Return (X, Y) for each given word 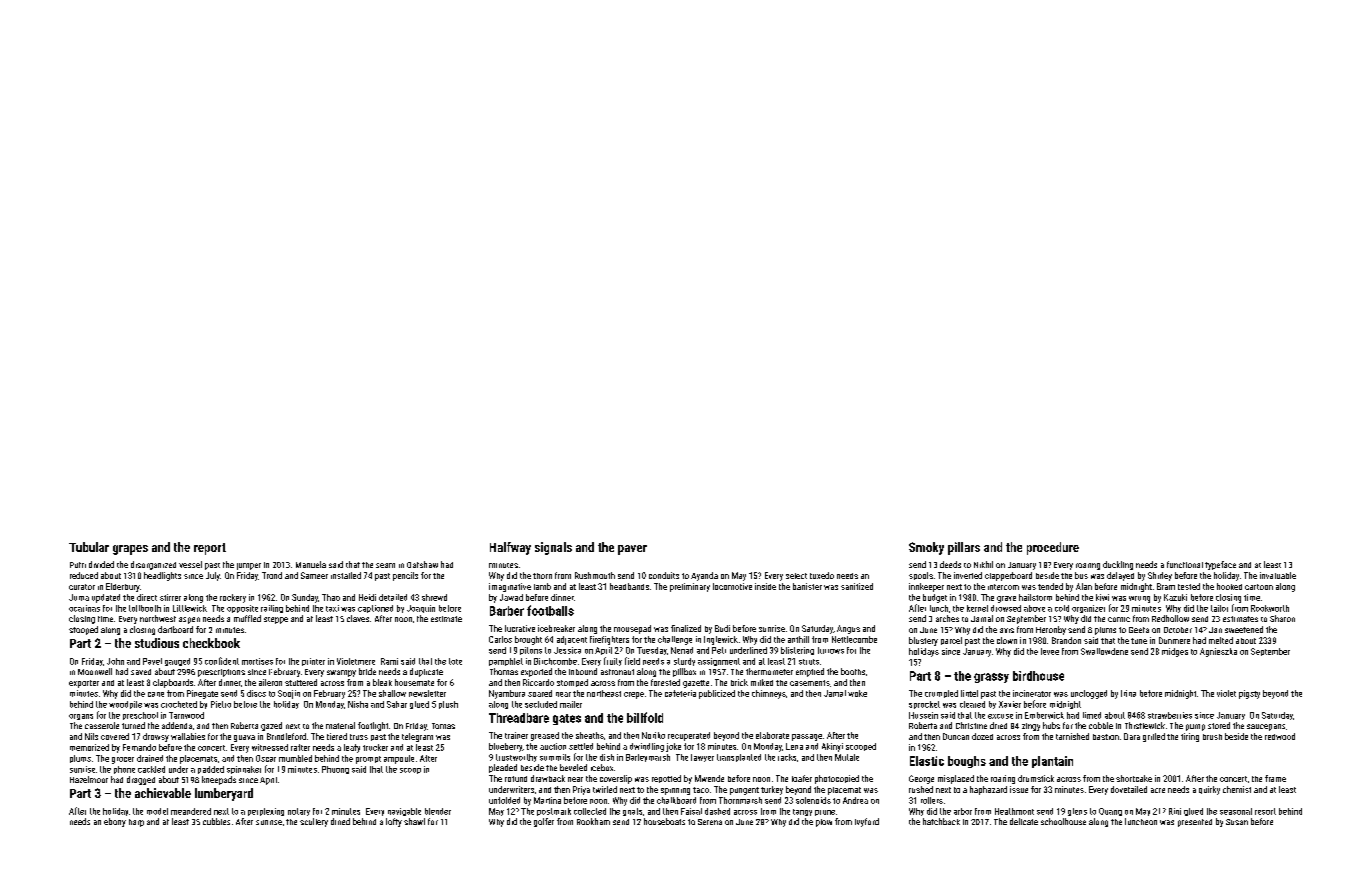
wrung (1139, 599)
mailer (571, 704)
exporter (84, 684)
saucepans (1266, 727)
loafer (802, 778)
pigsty (1249, 694)
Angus (848, 629)
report (210, 549)
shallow (392, 693)
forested (665, 682)
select (796, 576)
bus (1081, 575)
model (157, 811)
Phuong (335, 770)
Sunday (305, 598)
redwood (1280, 736)
